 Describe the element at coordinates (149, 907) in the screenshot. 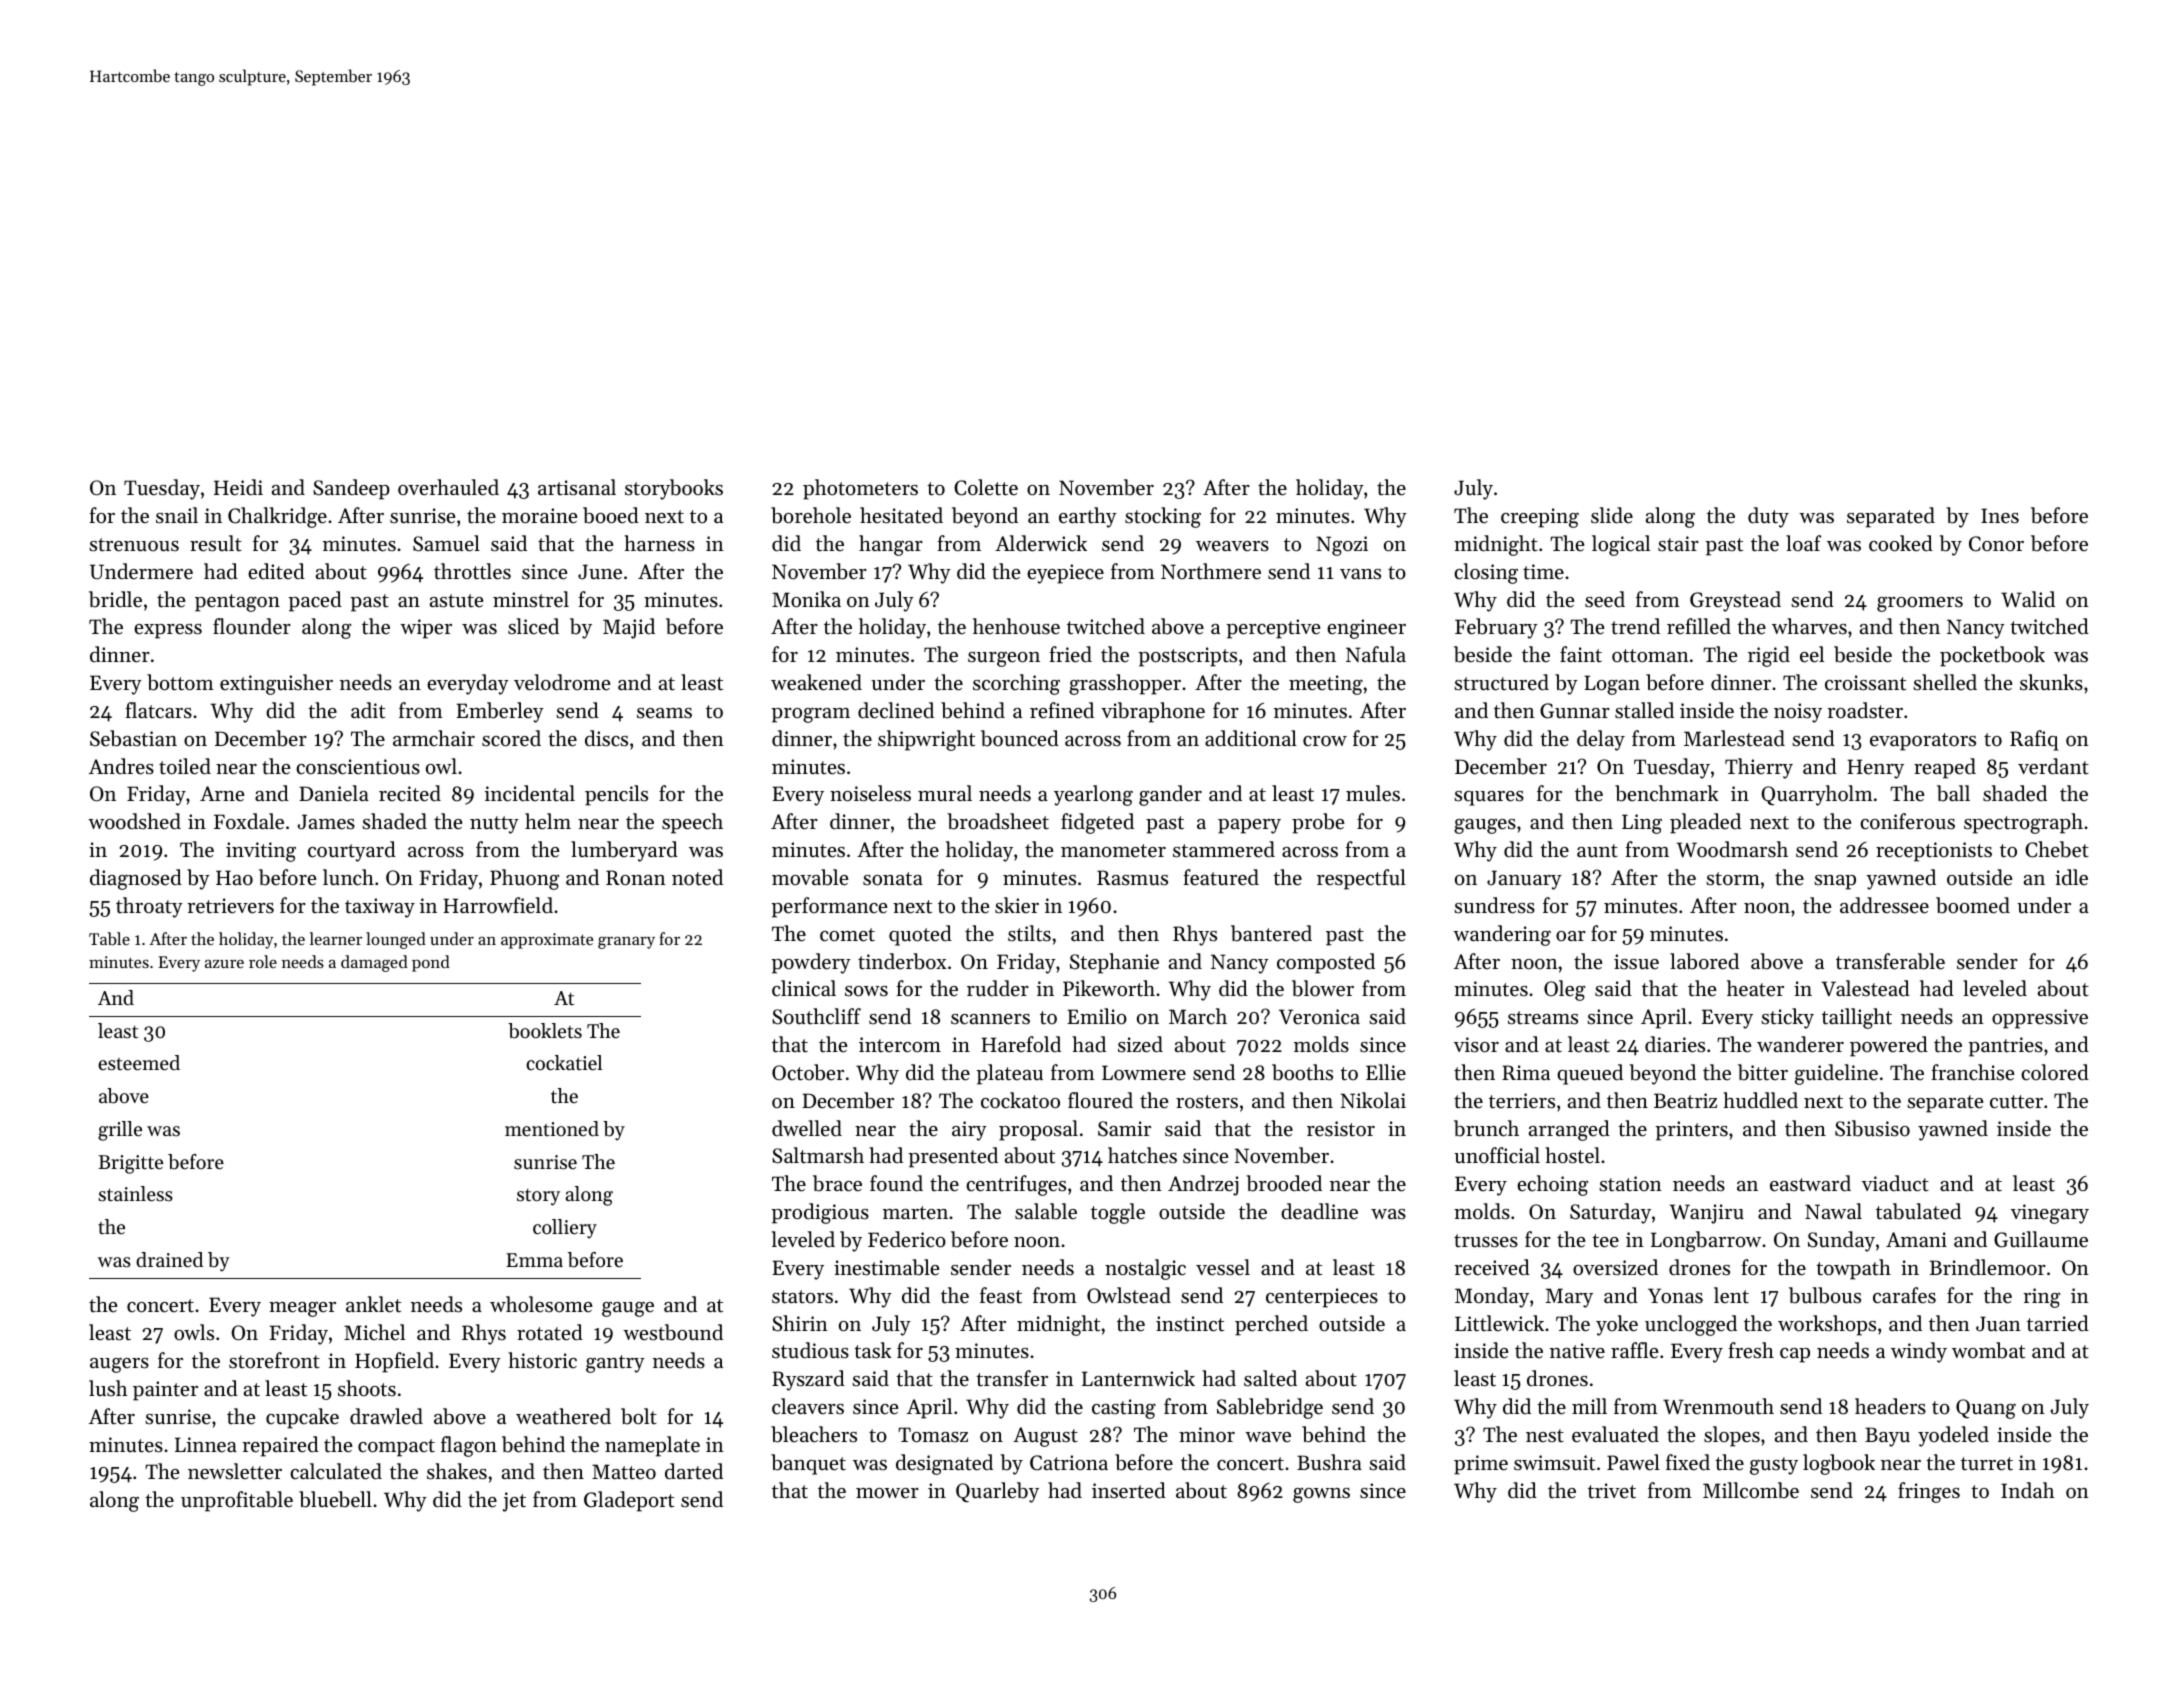

I see `throaty` at that location.
